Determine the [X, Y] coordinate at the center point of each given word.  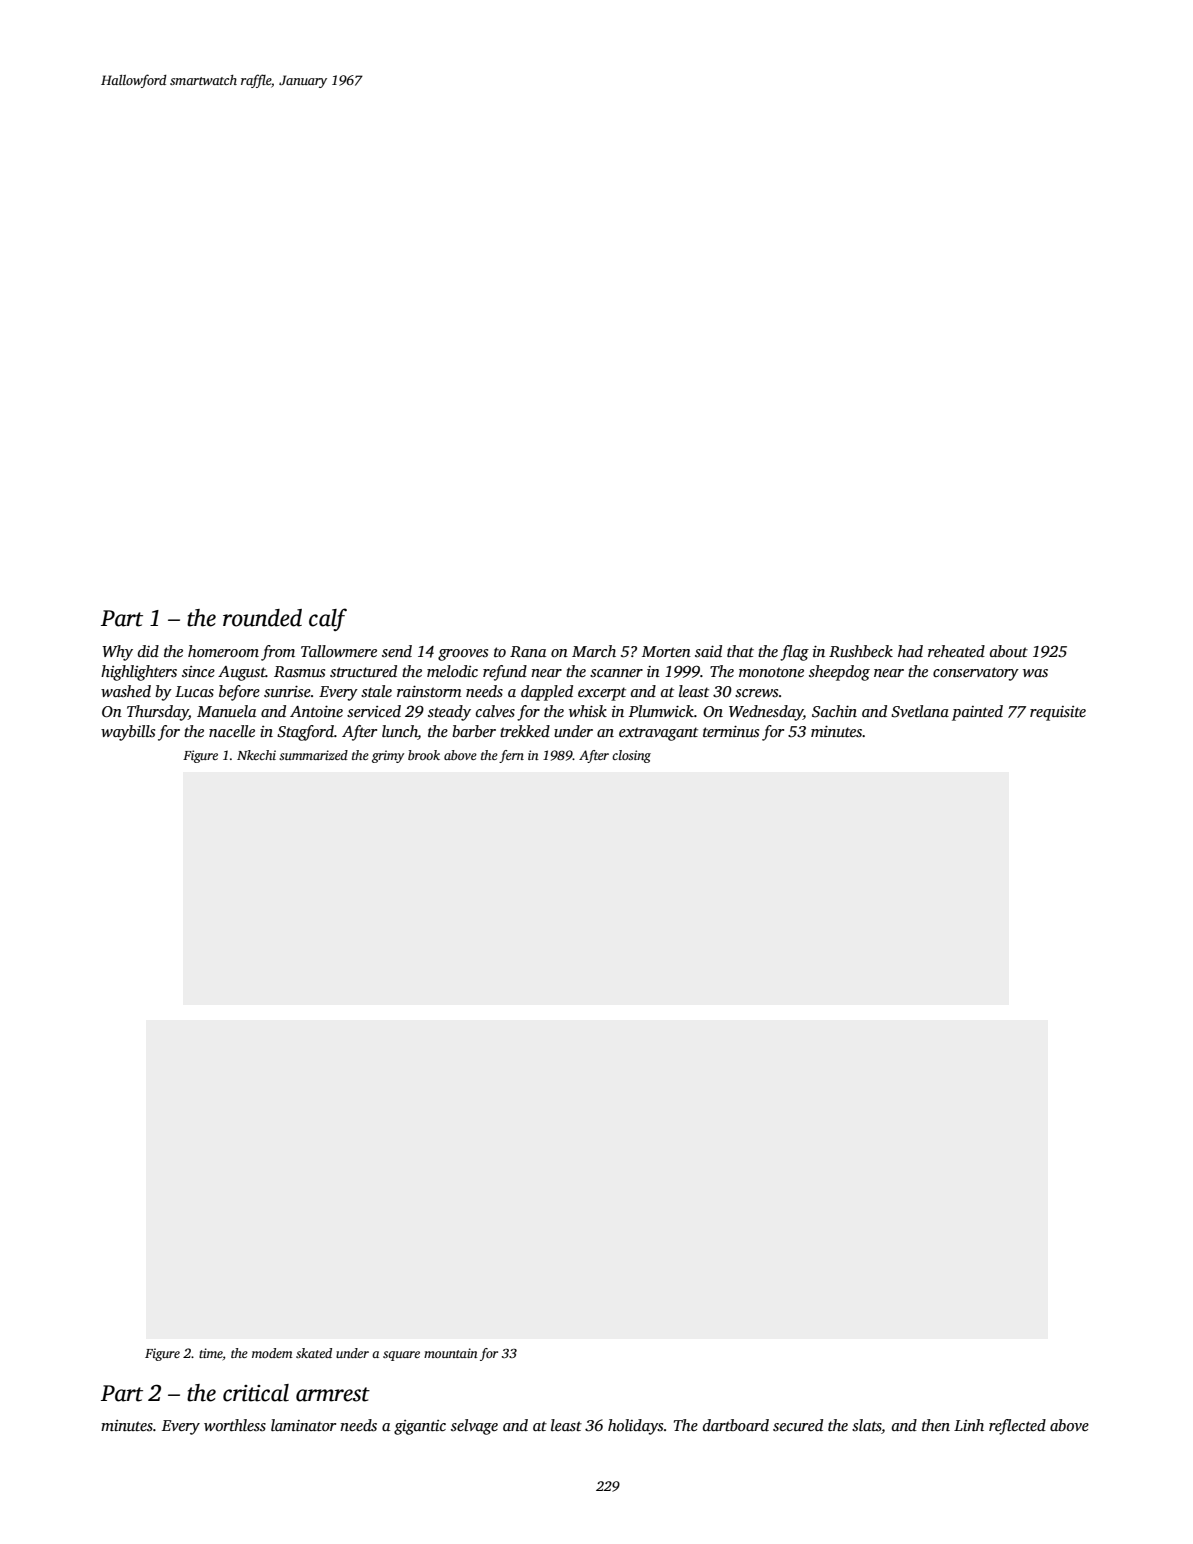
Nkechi [256, 755]
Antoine [316, 711]
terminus [731, 731]
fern [511, 756]
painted [977, 713]
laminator [303, 1425]
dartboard [736, 1425]
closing [631, 756]
